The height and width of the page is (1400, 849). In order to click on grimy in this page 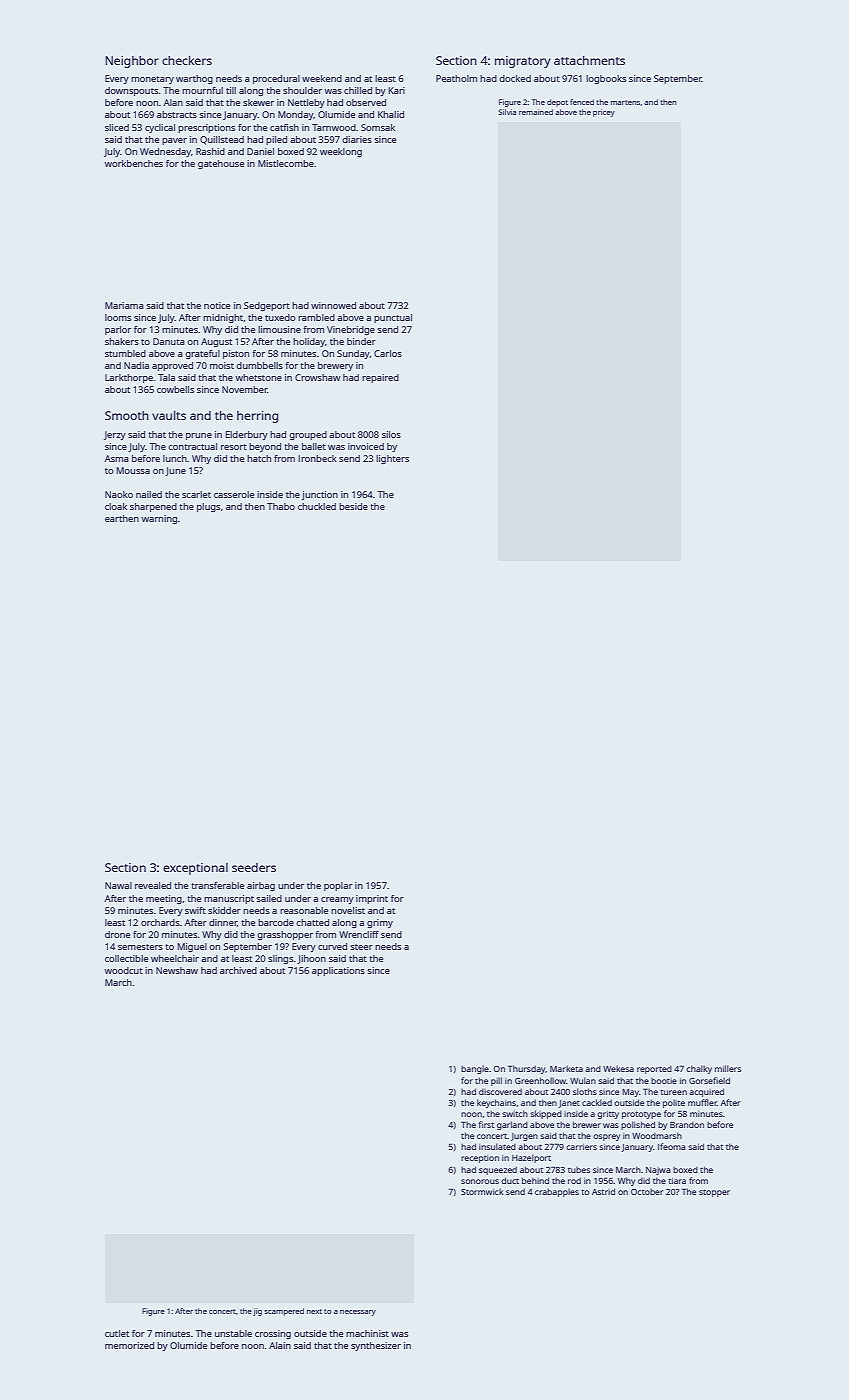, I will do `click(380, 923)`.
